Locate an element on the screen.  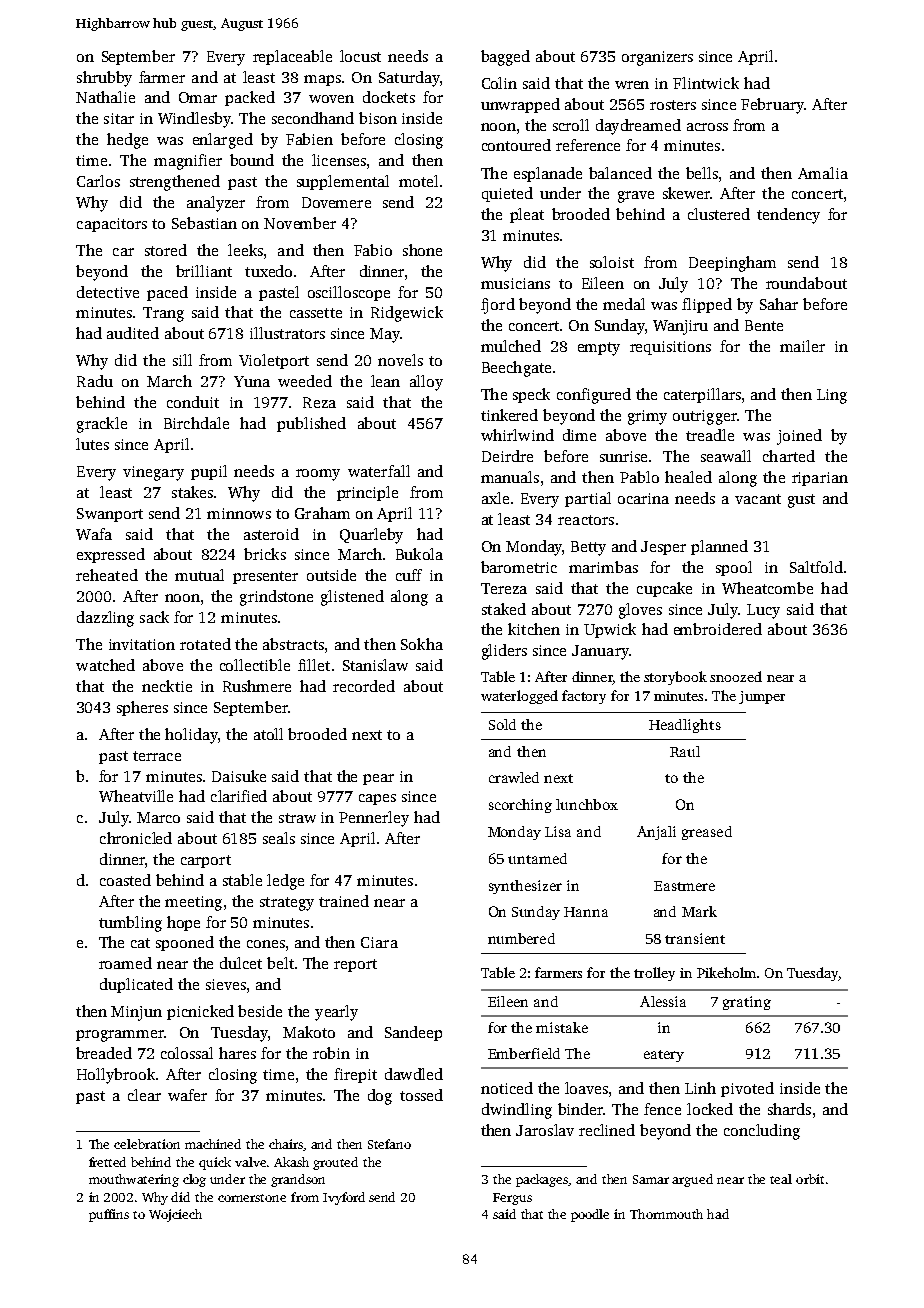
Amalia is located at coordinates (823, 173).
